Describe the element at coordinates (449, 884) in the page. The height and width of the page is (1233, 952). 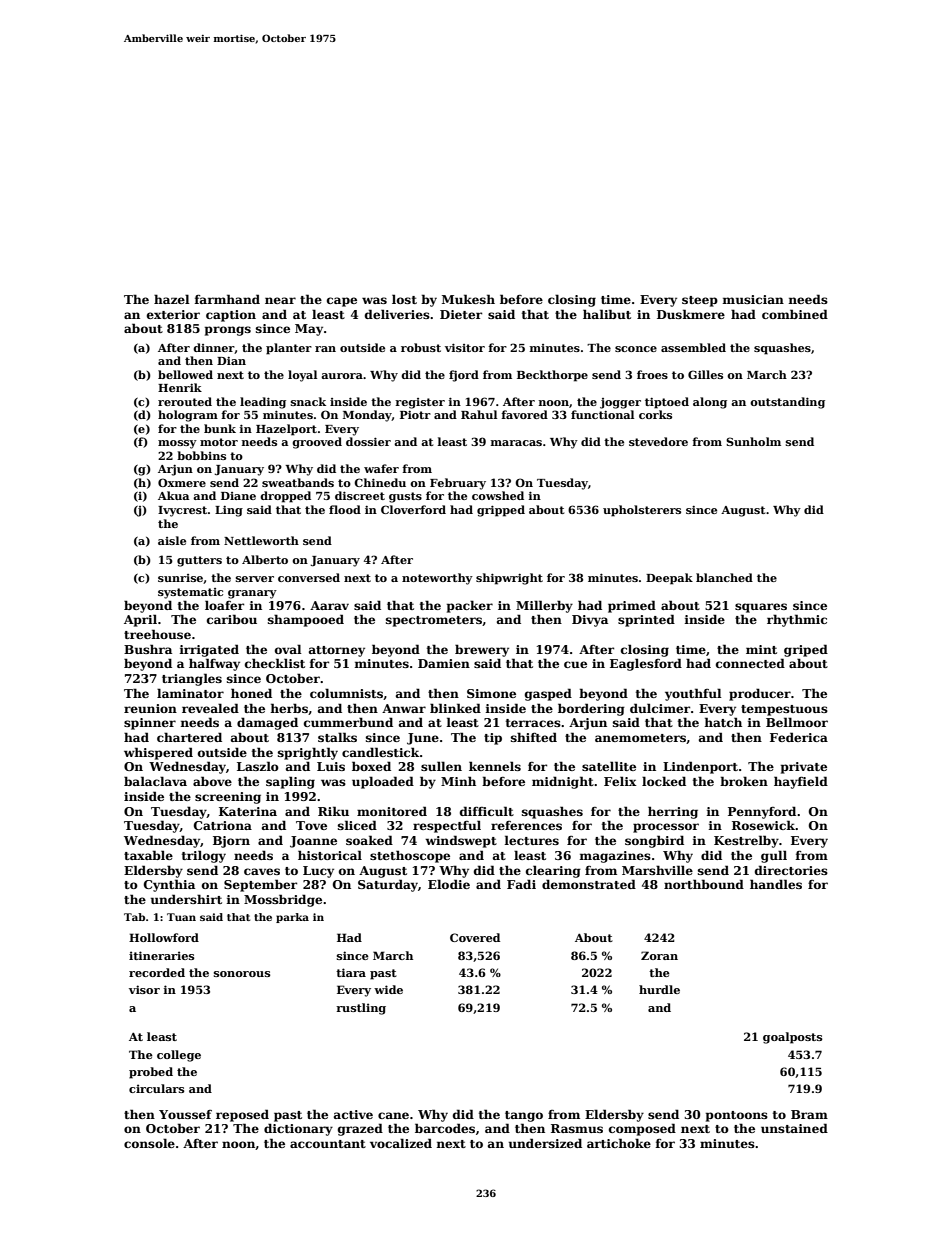
I see `Elodie` at that location.
